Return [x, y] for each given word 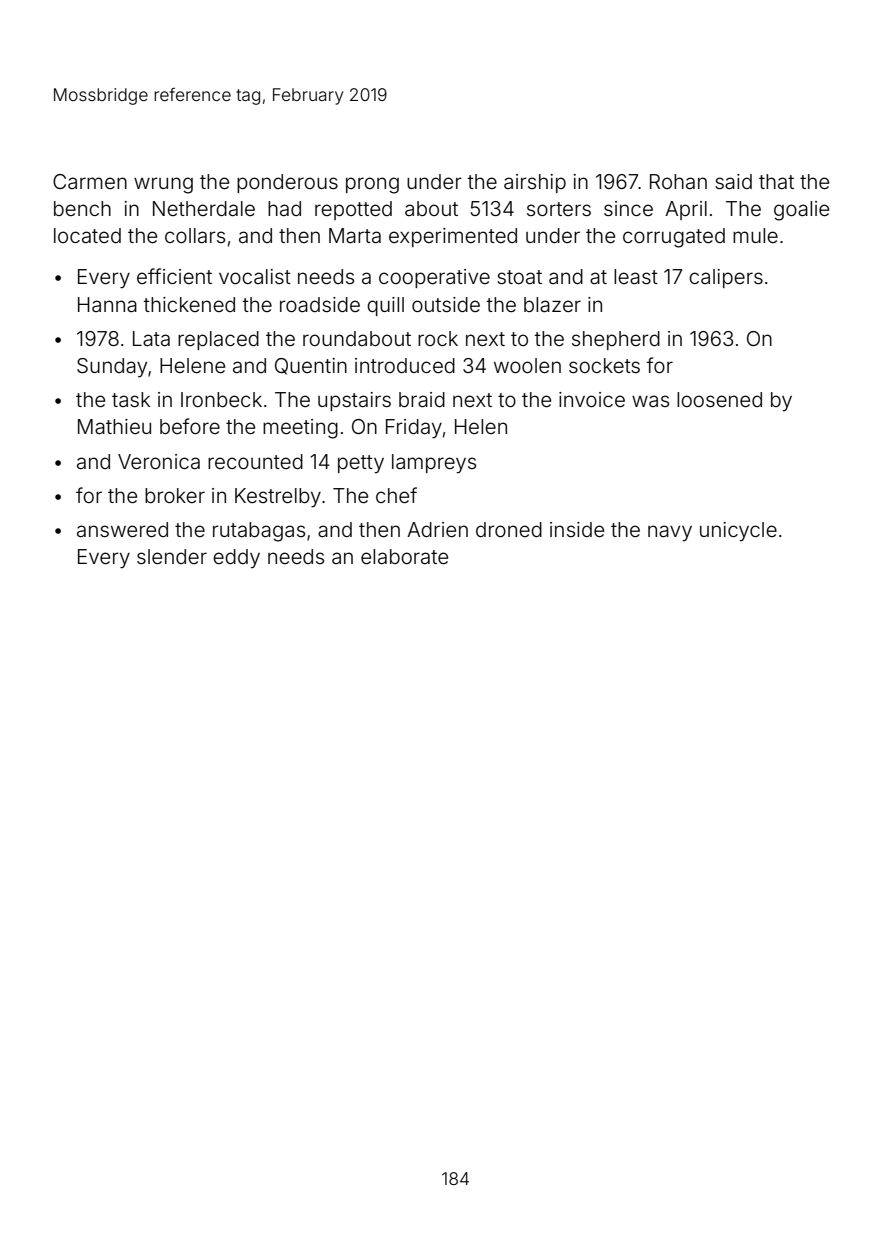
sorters [559, 209]
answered [122, 529]
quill [385, 306]
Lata [151, 338]
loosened [719, 399]
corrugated [674, 238]
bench [82, 208]
